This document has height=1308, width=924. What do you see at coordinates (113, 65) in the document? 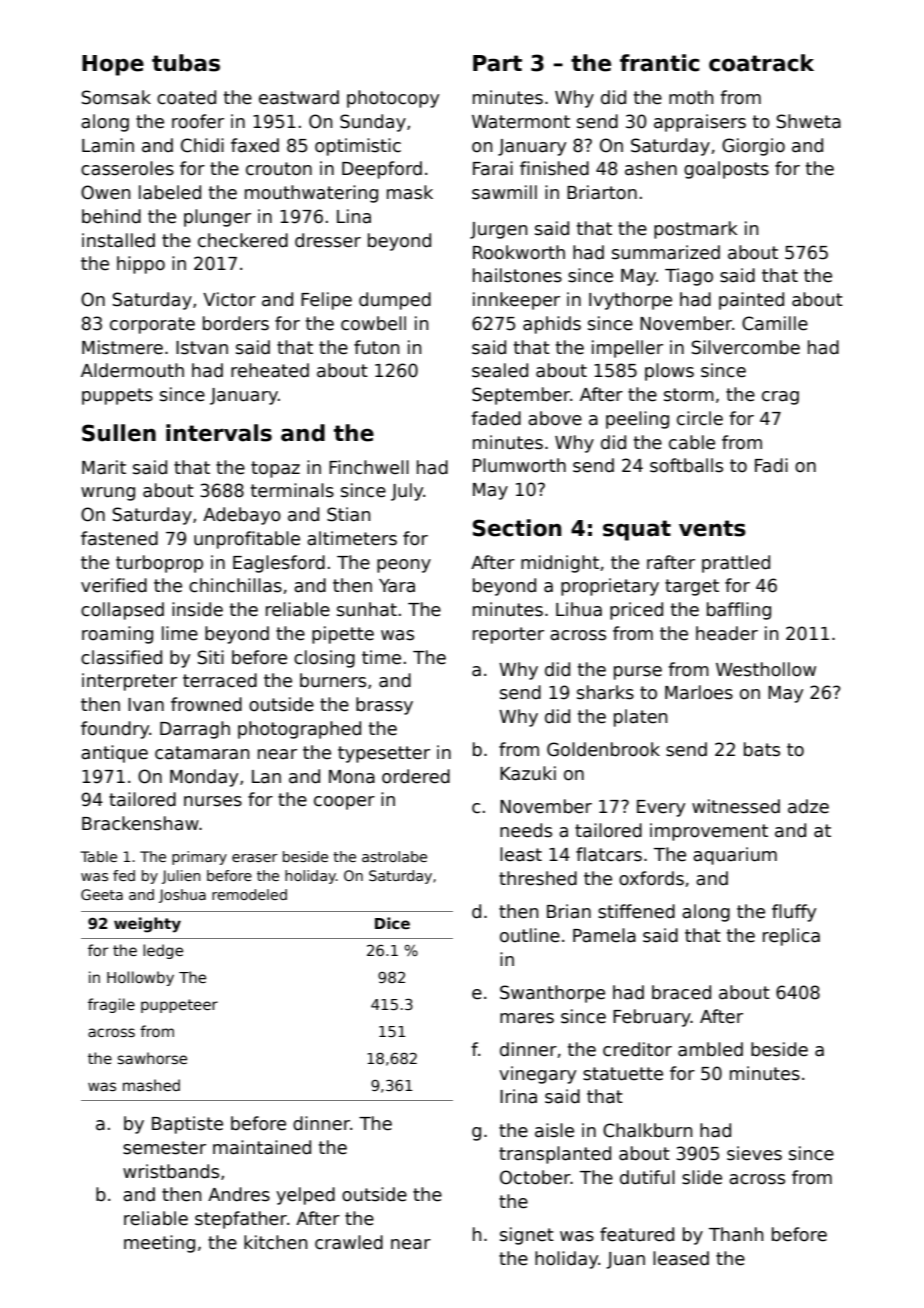
I see `Hope` at bounding box center [113, 65].
